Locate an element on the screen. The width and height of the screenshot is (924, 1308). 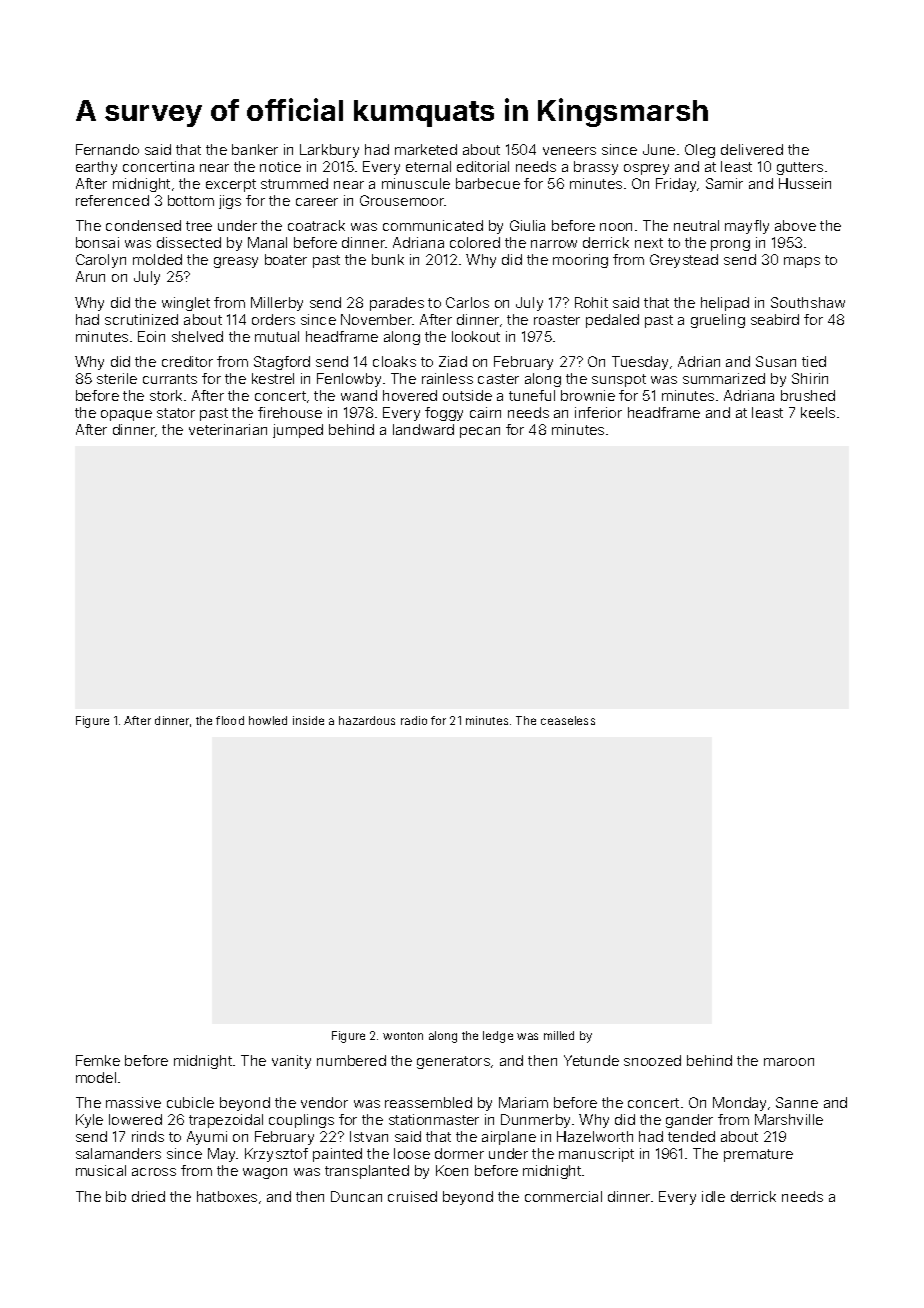
veneers is located at coordinates (569, 151).
